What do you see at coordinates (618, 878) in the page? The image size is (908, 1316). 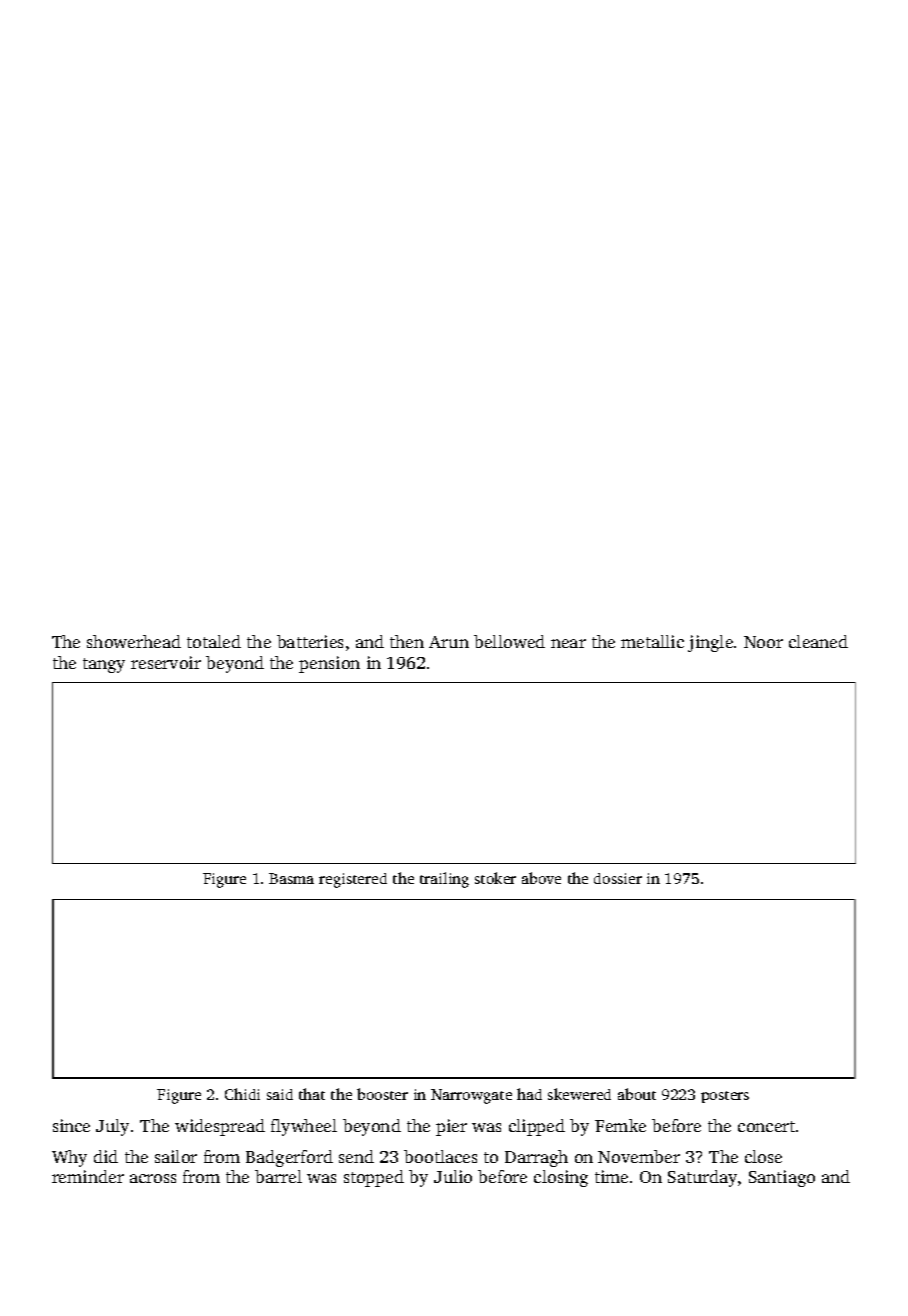 I see `dossier` at bounding box center [618, 878].
